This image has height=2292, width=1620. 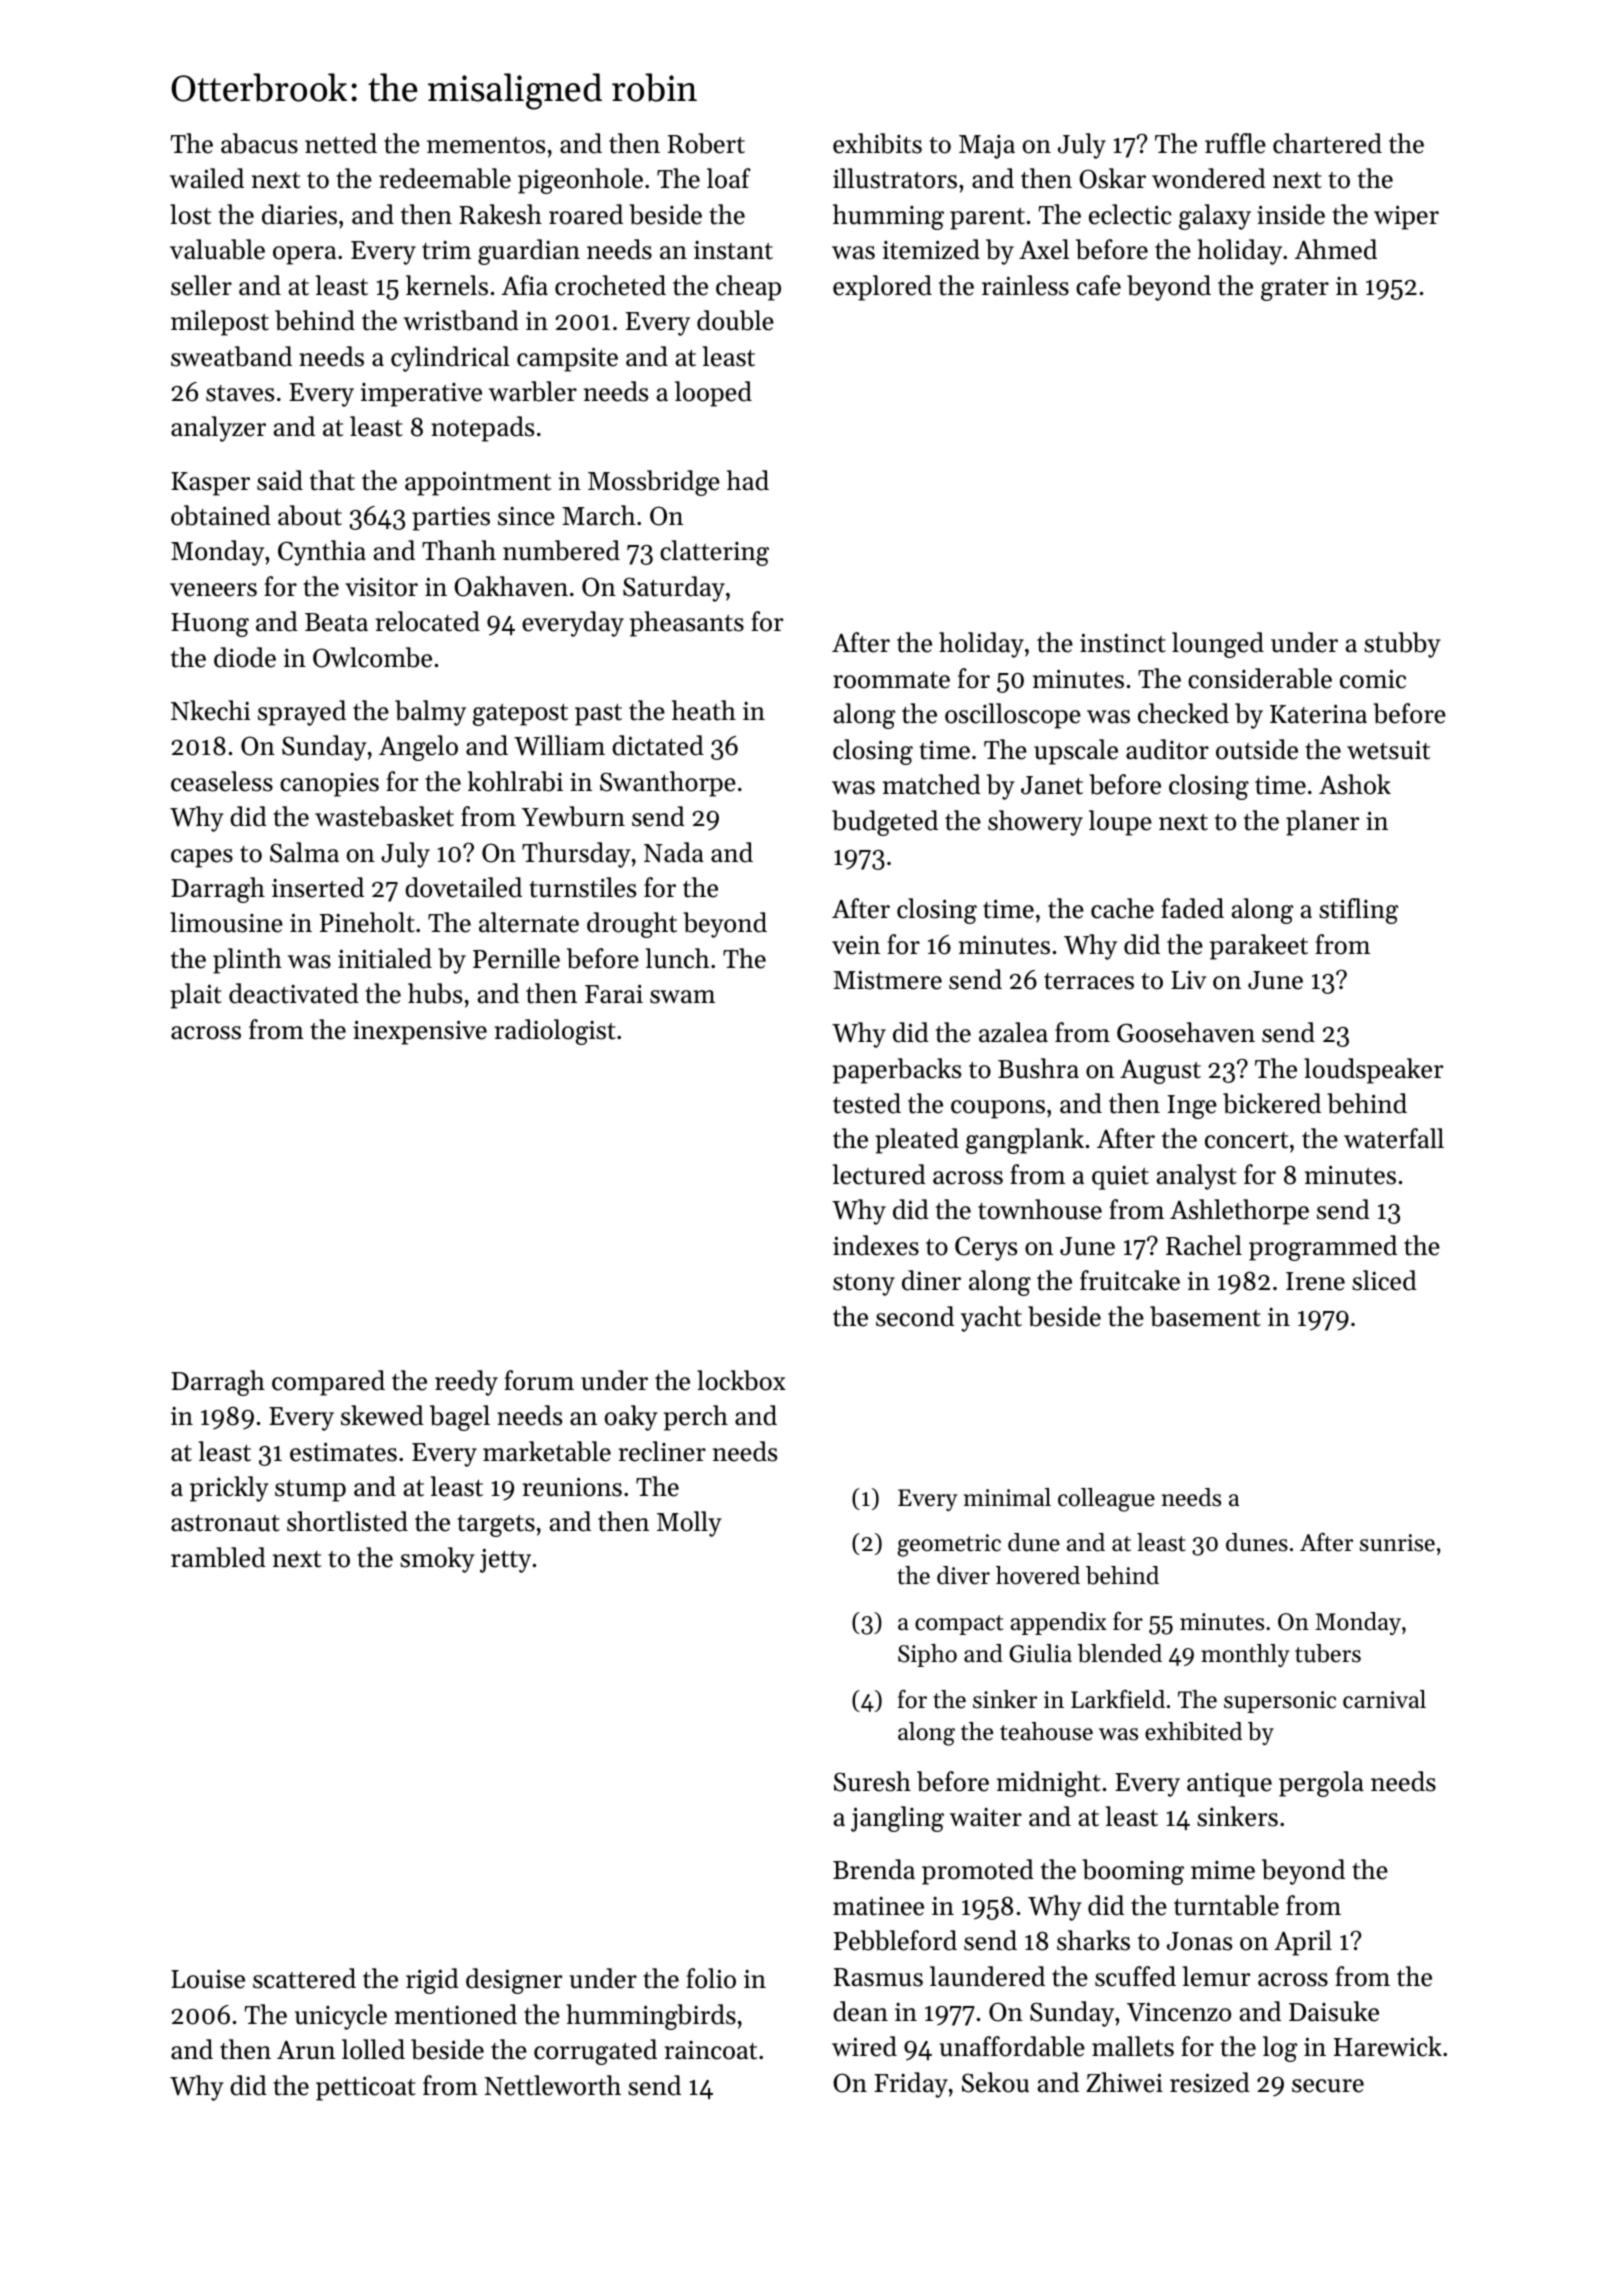 What do you see at coordinates (218, 1557) in the image?
I see `rambled` at bounding box center [218, 1557].
